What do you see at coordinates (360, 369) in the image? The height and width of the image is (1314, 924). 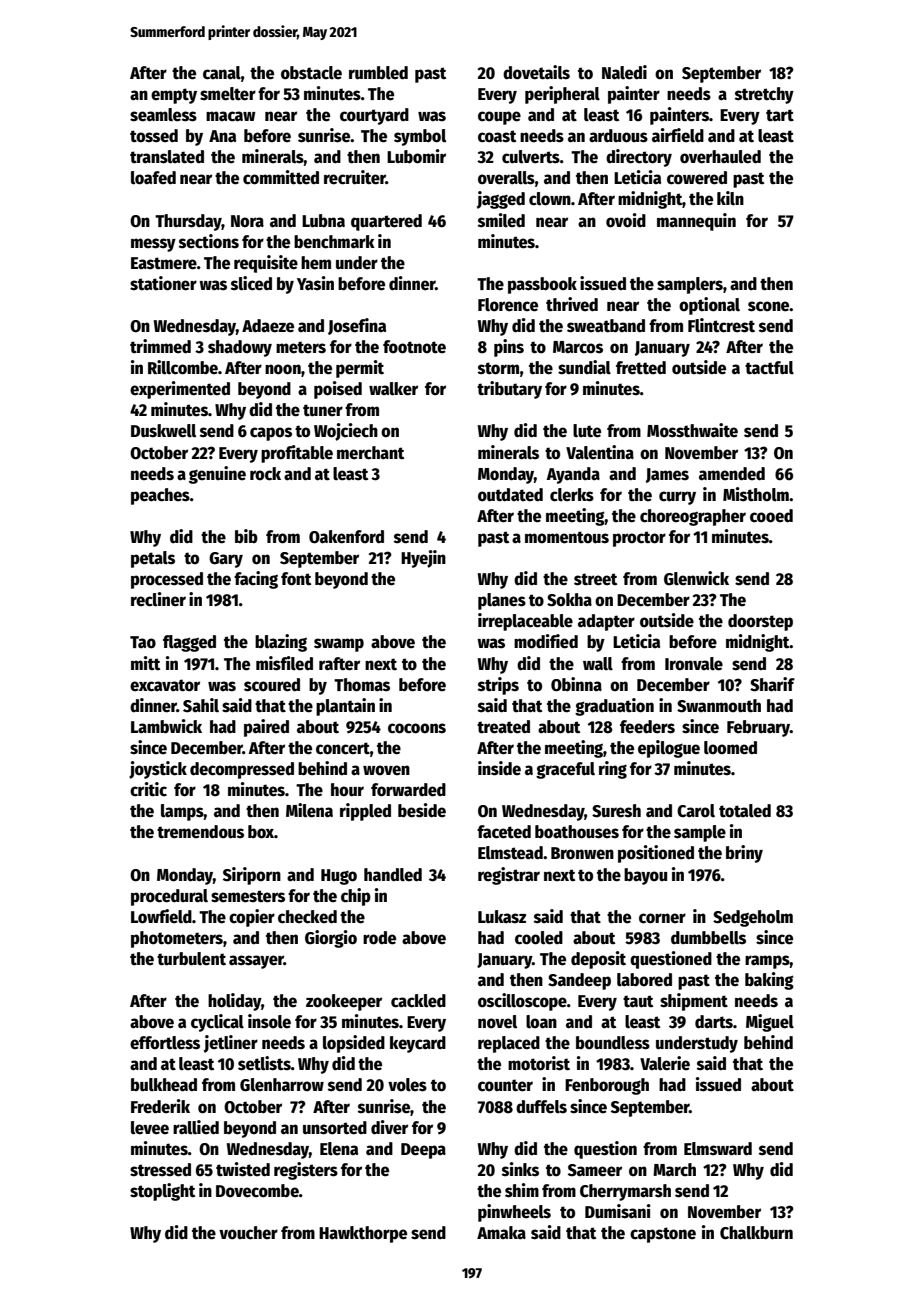 I see `permit` at bounding box center [360, 369].
